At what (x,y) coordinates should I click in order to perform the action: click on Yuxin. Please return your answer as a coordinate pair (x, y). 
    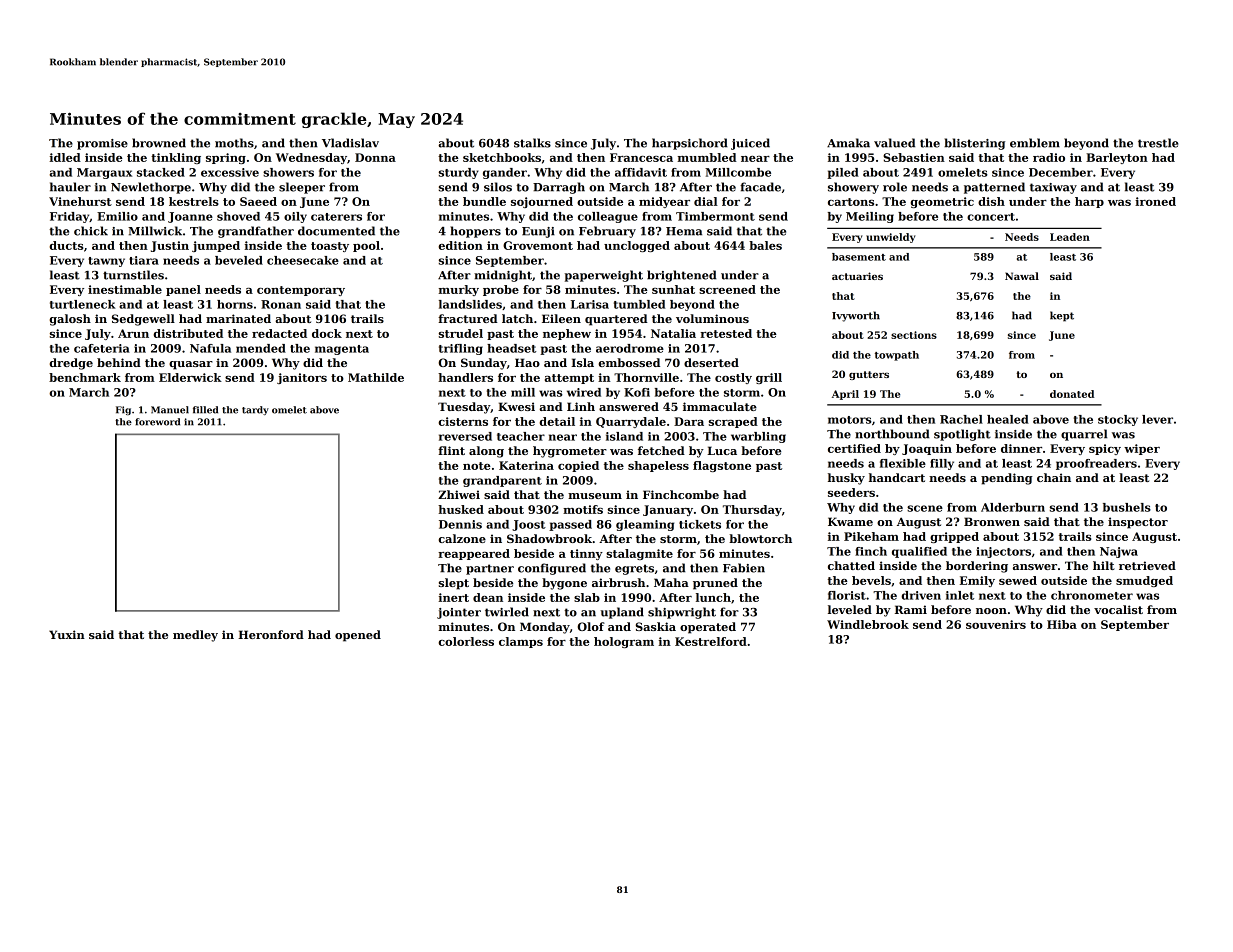
    Looking at the image, I should click on (67, 634).
